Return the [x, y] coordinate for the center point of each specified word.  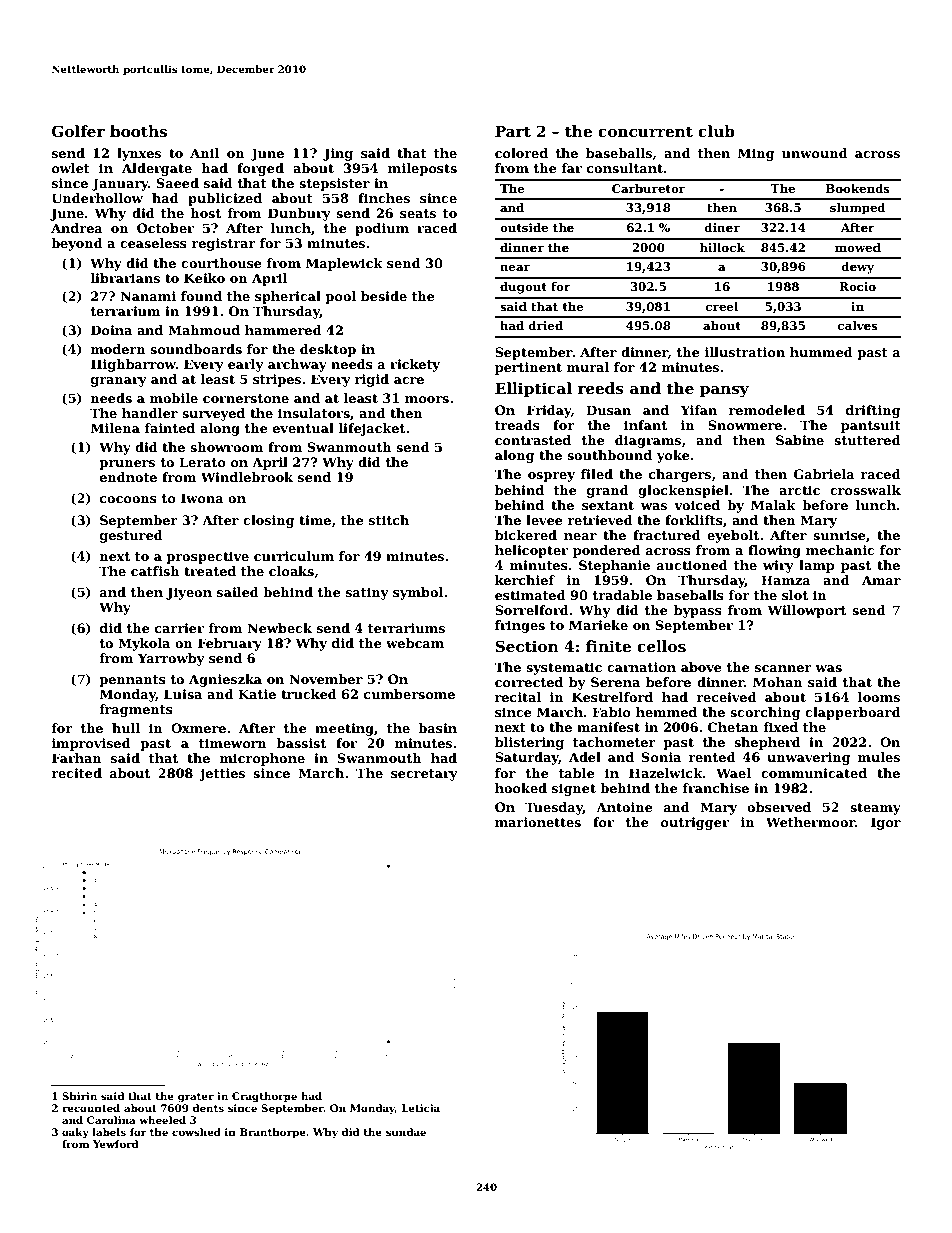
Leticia [421, 1108]
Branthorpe [273, 1133]
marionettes [538, 822]
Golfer [78, 131]
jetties [222, 774]
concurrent [645, 131]
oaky [75, 1133]
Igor [886, 823]
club [716, 131]
